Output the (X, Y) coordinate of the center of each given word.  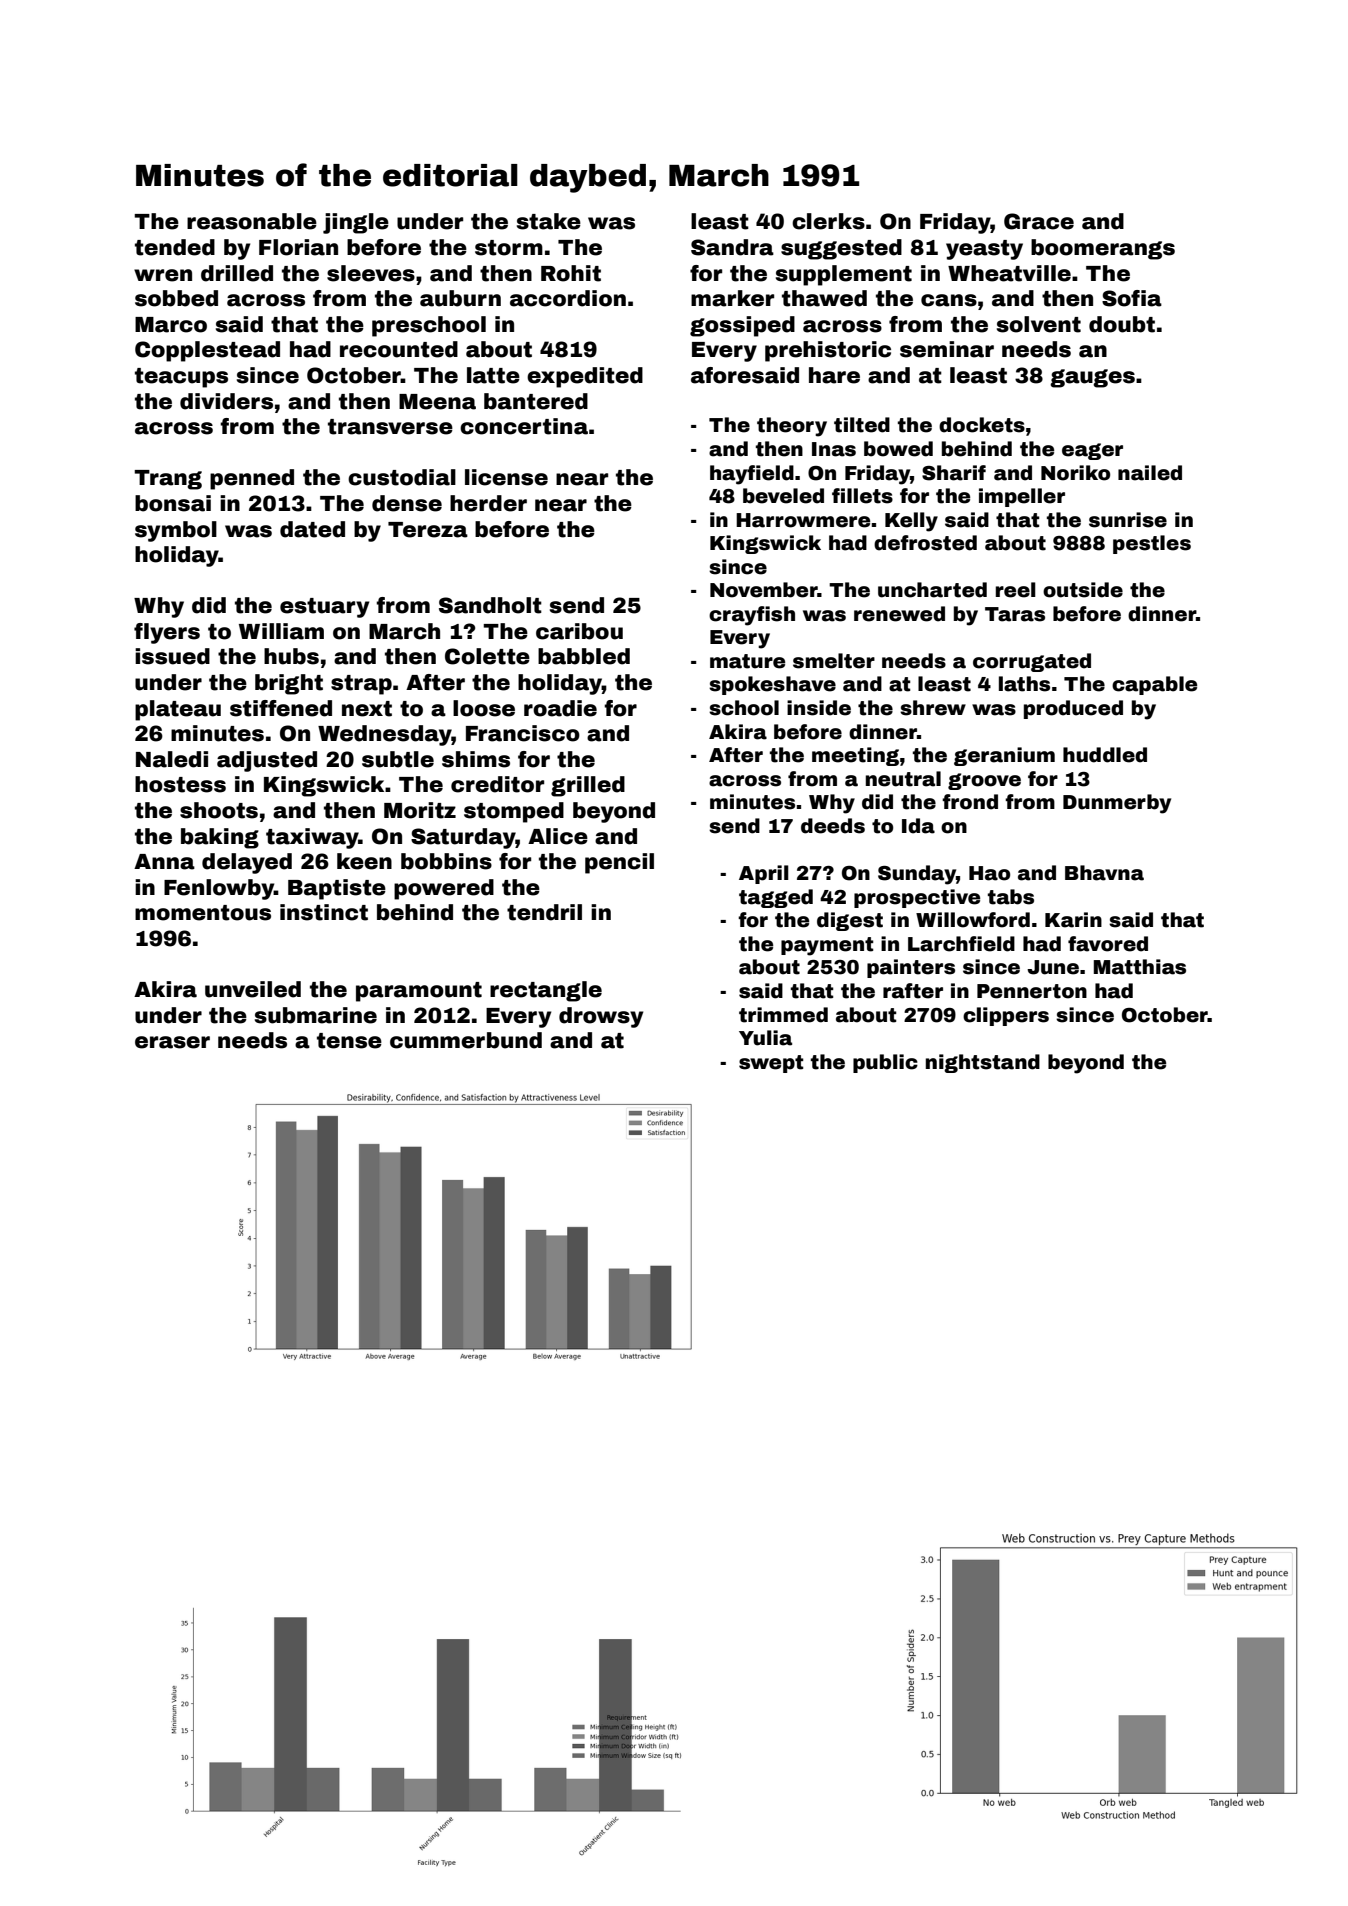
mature (747, 661)
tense (349, 1041)
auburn (460, 298)
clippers (1006, 1016)
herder (488, 503)
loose (484, 708)
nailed (1150, 473)
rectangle (546, 991)
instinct (324, 912)
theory (792, 427)
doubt (1122, 324)
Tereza (428, 530)
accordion (568, 298)
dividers (226, 401)
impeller (1022, 497)
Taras (1015, 614)
